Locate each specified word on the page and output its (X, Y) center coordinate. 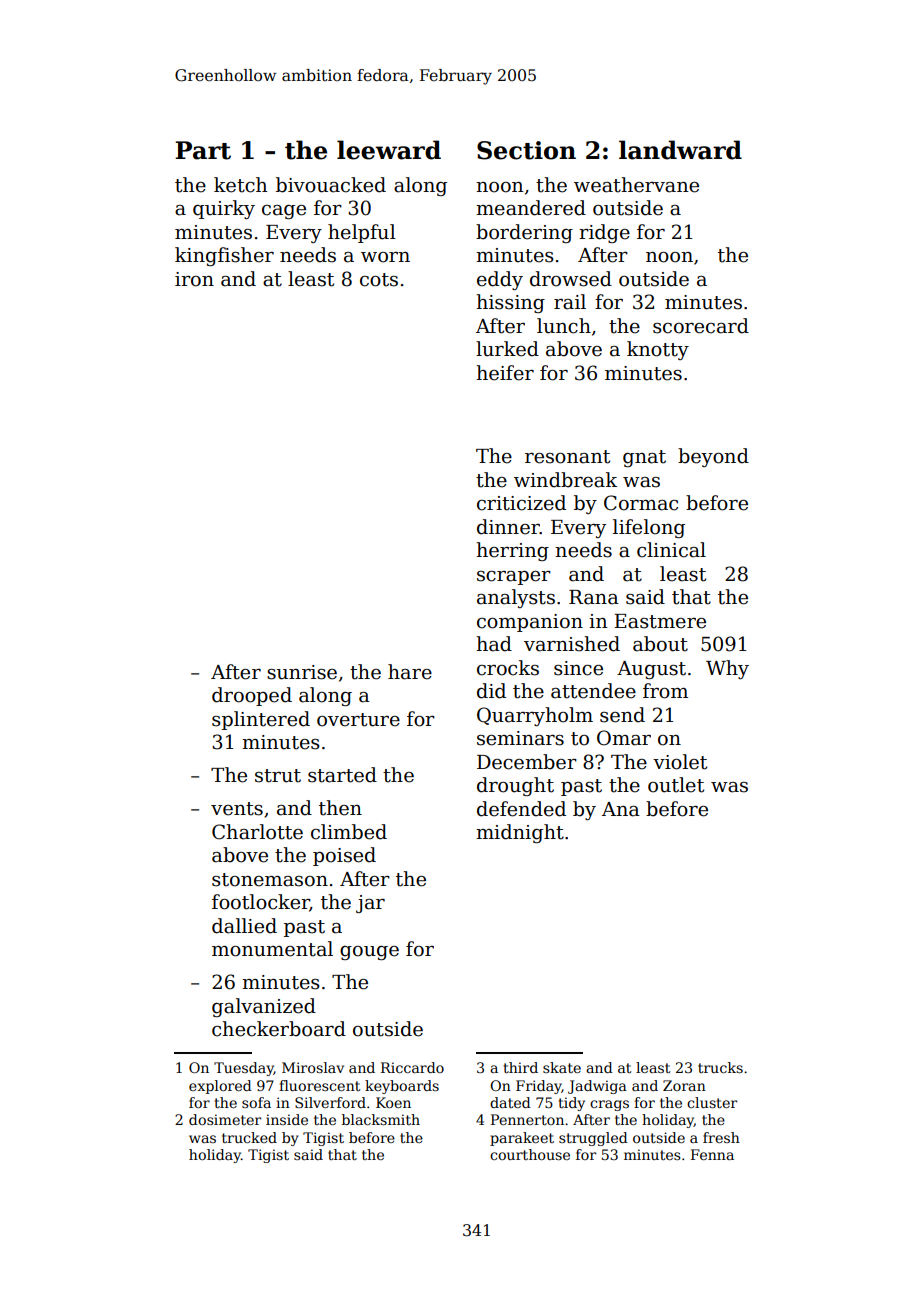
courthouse (530, 1154)
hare (410, 672)
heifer (505, 373)
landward (680, 150)
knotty (658, 350)
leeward (389, 150)
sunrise (302, 672)
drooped (252, 696)
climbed (349, 832)
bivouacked (331, 185)
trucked (249, 1137)
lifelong (649, 528)
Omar (624, 738)
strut (278, 776)
